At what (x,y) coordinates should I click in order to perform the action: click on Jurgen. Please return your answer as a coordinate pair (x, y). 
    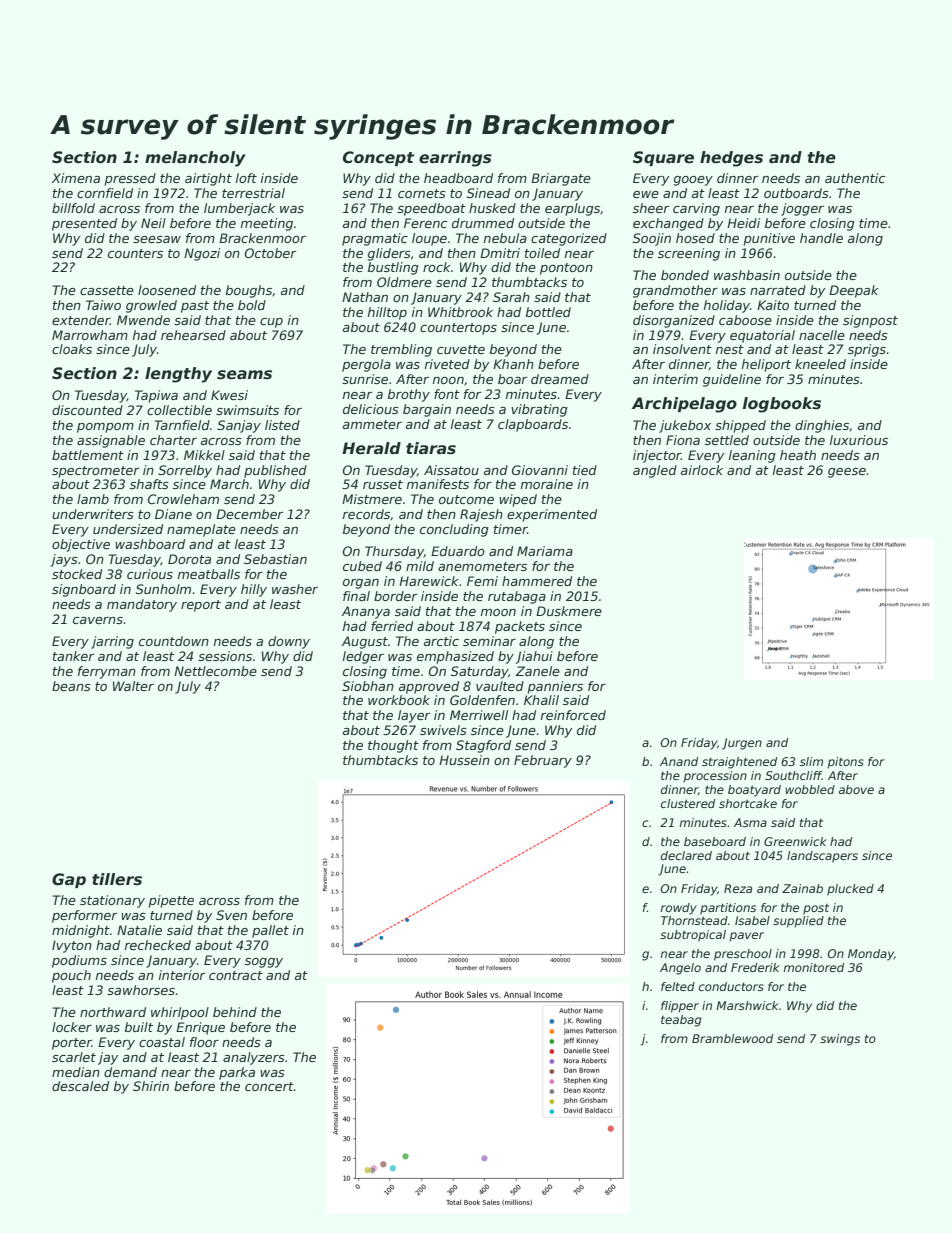
    Looking at the image, I should click on (742, 744).
